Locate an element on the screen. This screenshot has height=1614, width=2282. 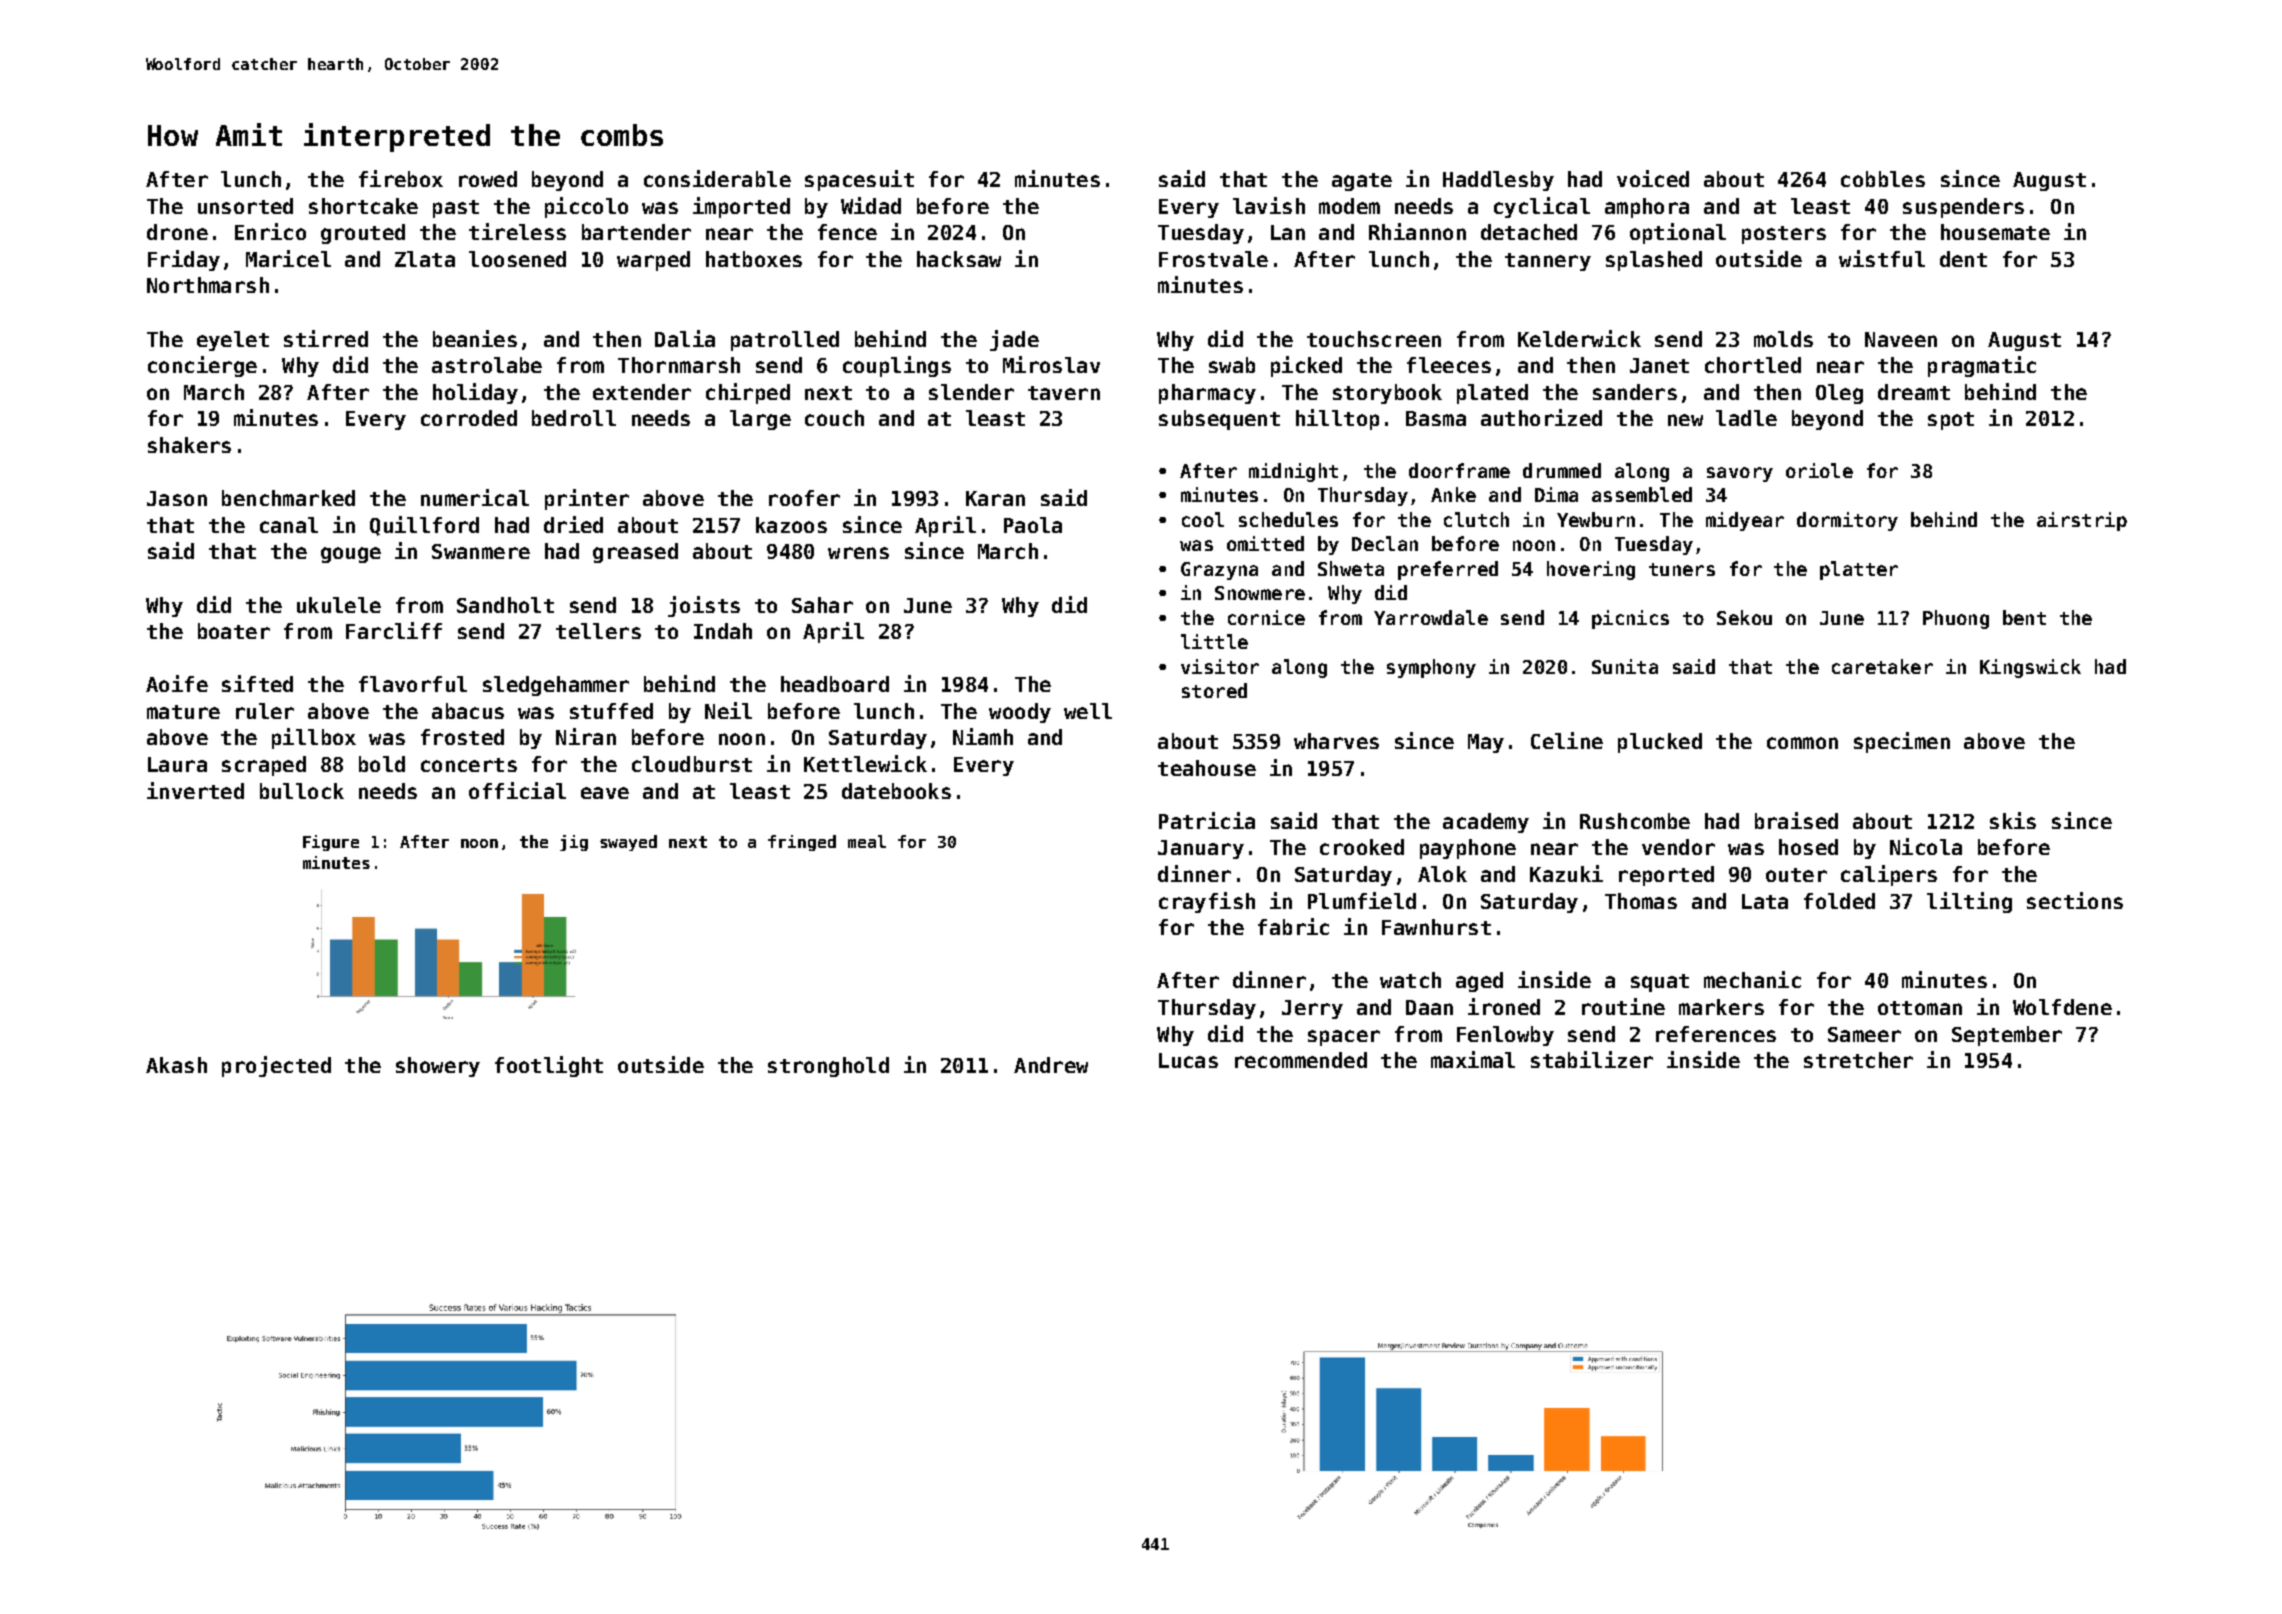
datebooks is located at coordinates (896, 791).
